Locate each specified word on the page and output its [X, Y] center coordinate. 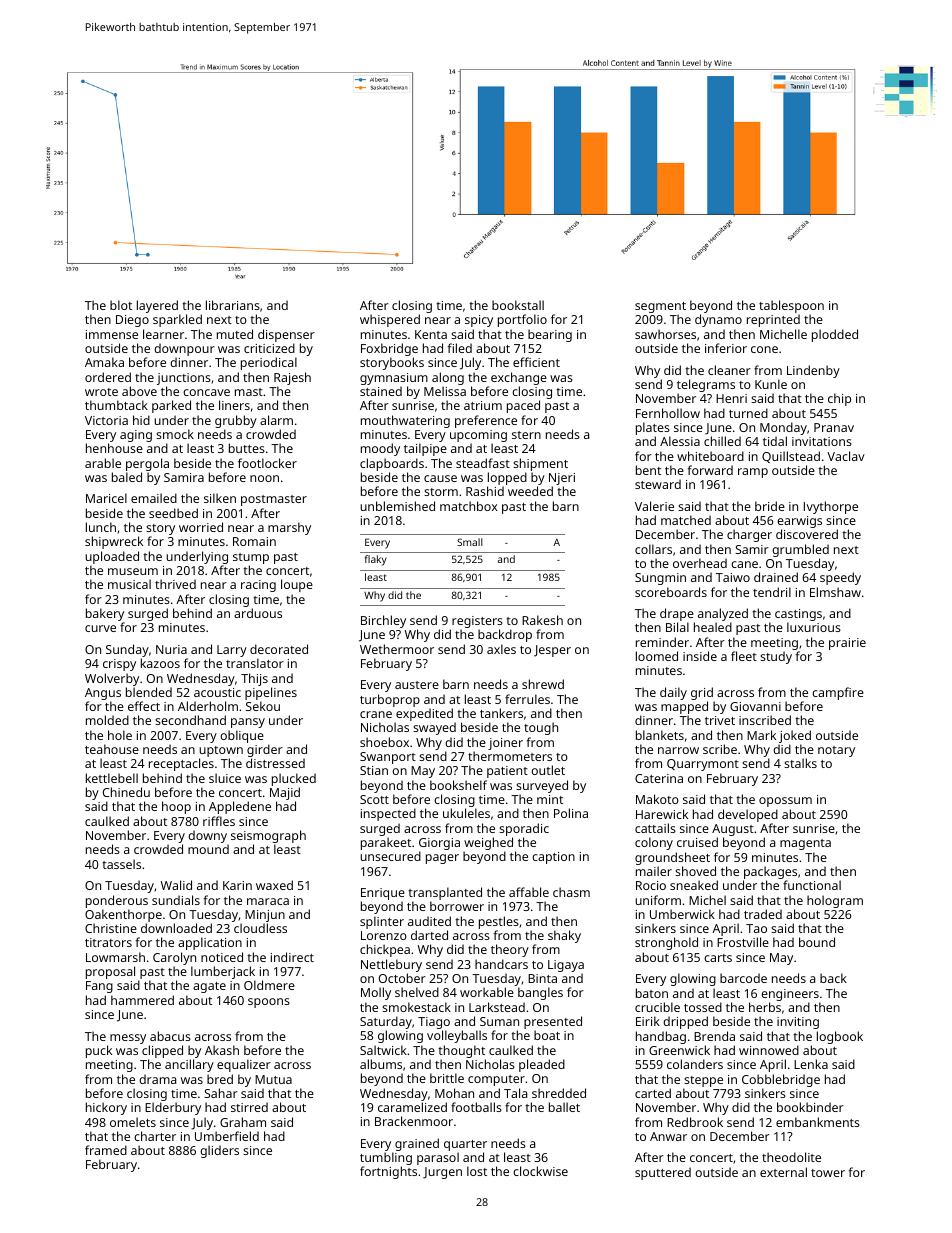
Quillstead [791, 457]
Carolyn [174, 958]
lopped [507, 478]
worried [201, 527]
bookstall [518, 305]
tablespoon [791, 307]
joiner [505, 744]
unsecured [390, 856]
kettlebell [112, 778]
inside [700, 656]
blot [121, 305]
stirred [249, 1107]
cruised [697, 842]
